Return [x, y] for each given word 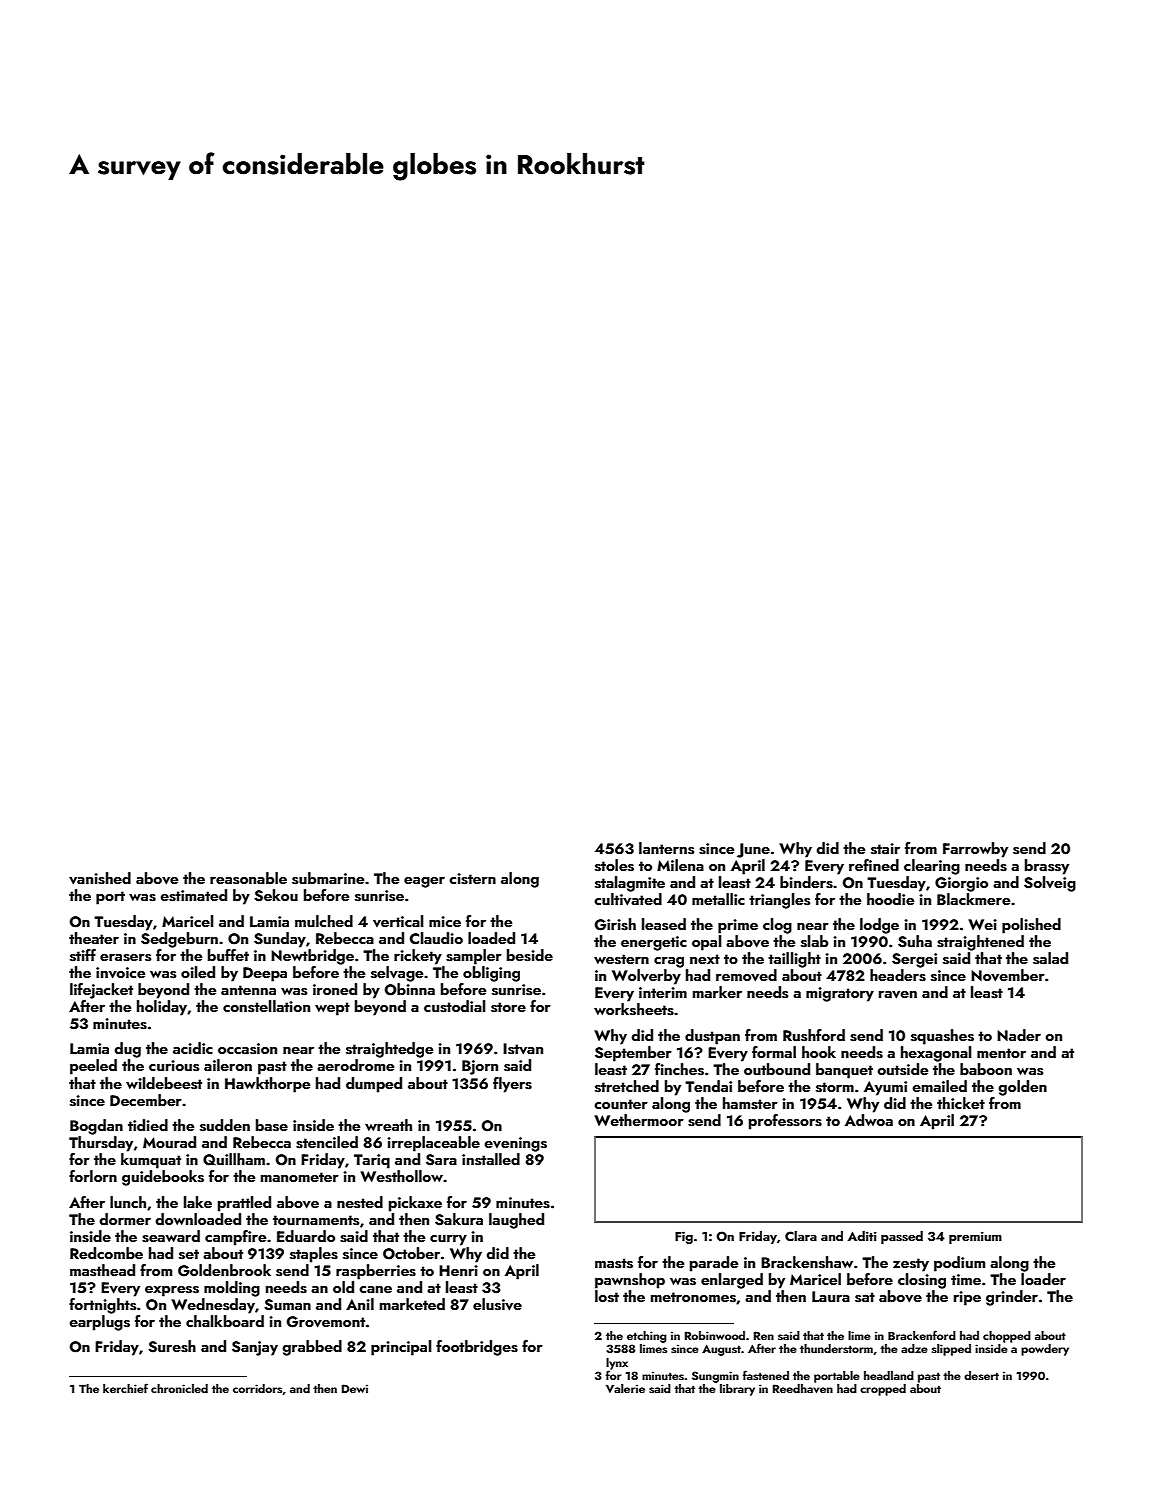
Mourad [169, 1142]
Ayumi [885, 1088]
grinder [1012, 1298]
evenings [515, 1144]
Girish [615, 924]
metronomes [693, 1297]
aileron [228, 1065]
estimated [193, 895]
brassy [1047, 867]
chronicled [179, 1388]
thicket [961, 1103]
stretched [627, 1086]
